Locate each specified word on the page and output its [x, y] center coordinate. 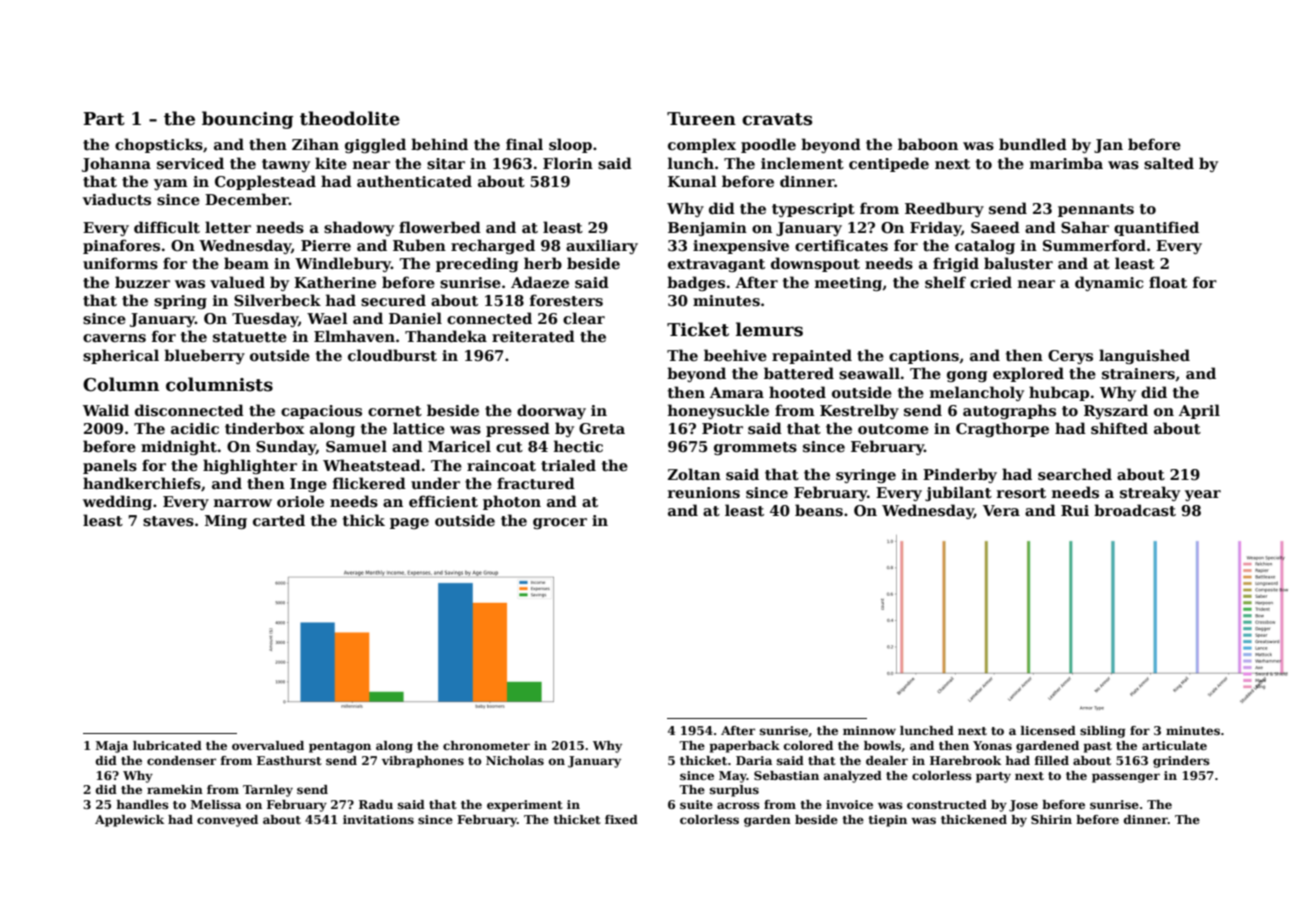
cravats [777, 119]
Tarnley [268, 791]
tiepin [887, 821]
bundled [1033, 144]
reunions [704, 492]
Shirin [1051, 819]
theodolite [350, 118]
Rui [1075, 510]
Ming [226, 522]
